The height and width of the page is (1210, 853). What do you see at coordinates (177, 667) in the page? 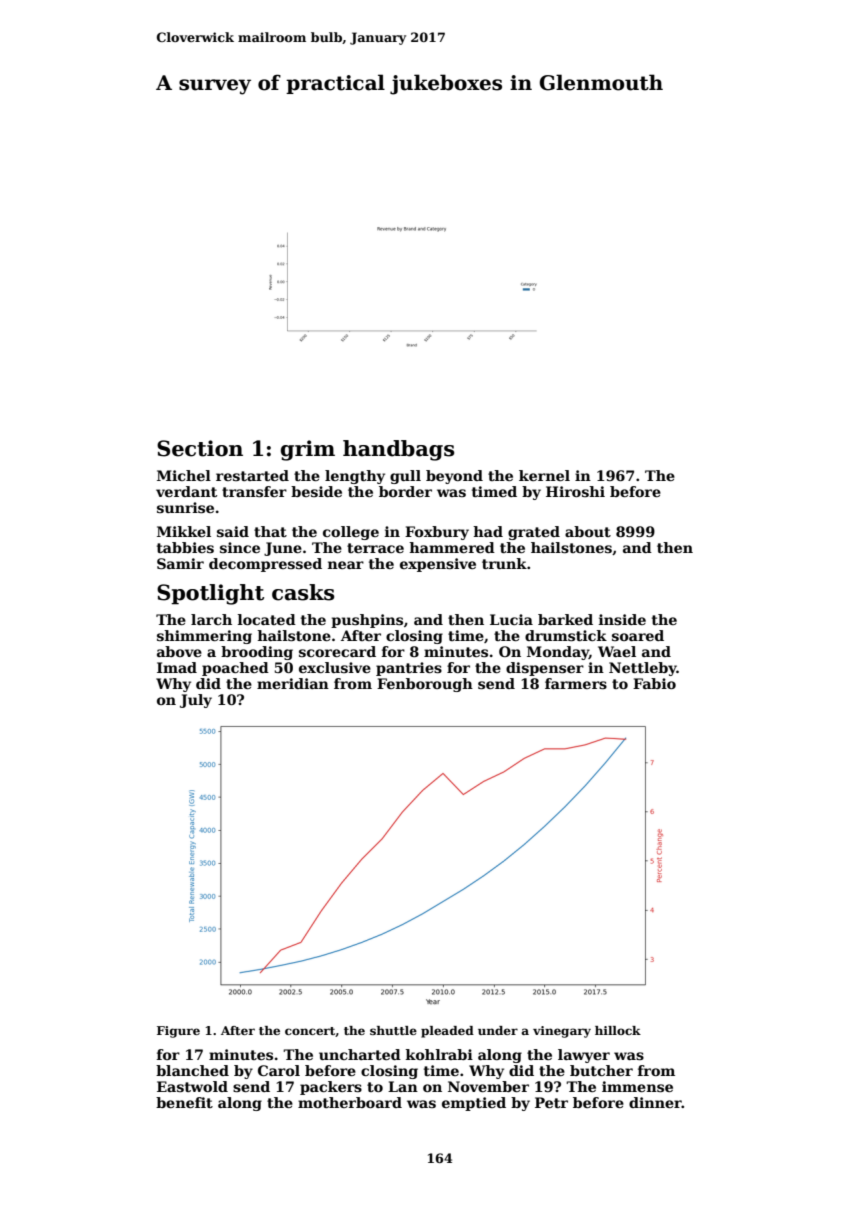
I see `Imad` at bounding box center [177, 667].
